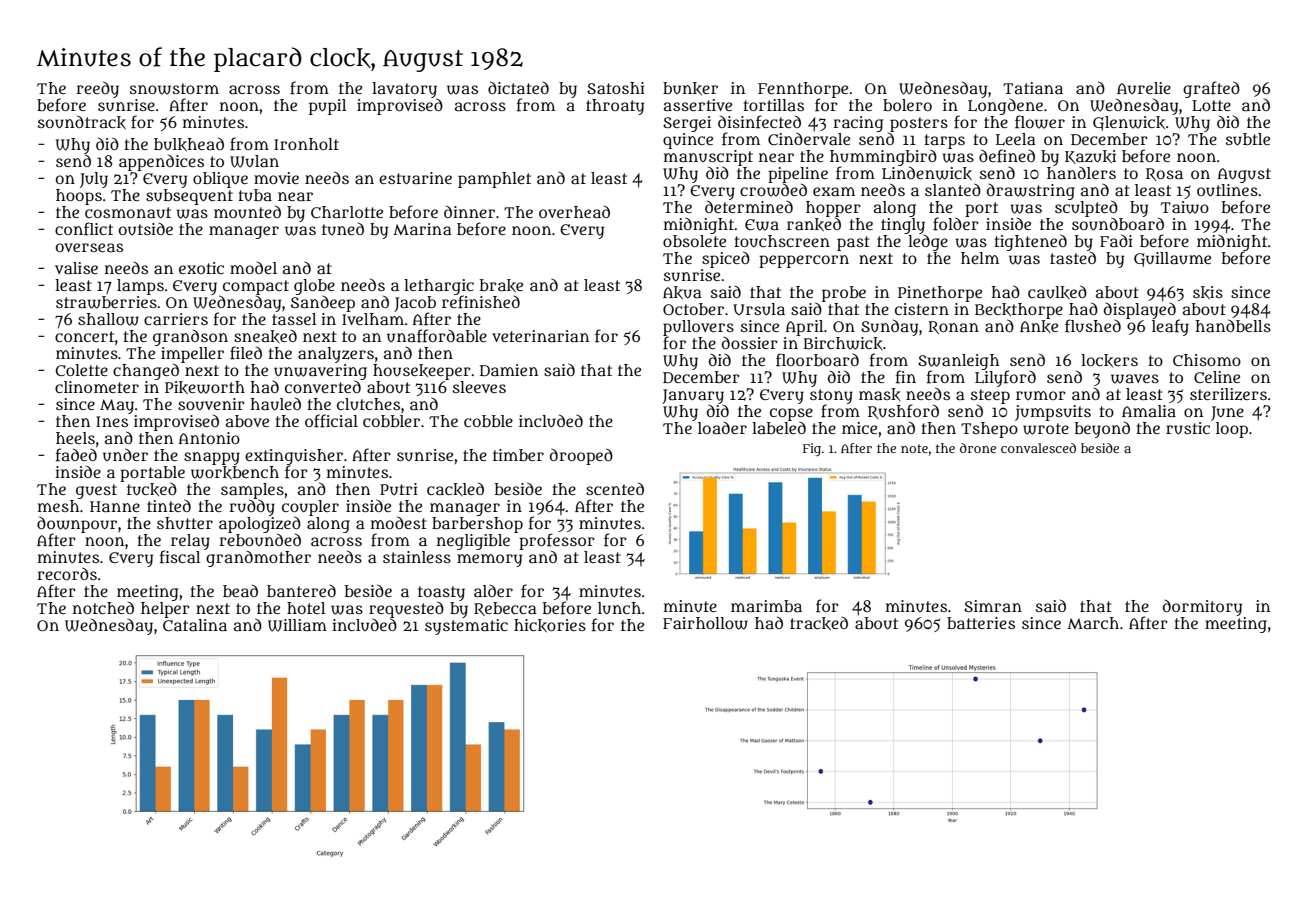  What do you see at coordinates (97, 89) in the page?
I see `reedy` at bounding box center [97, 89].
